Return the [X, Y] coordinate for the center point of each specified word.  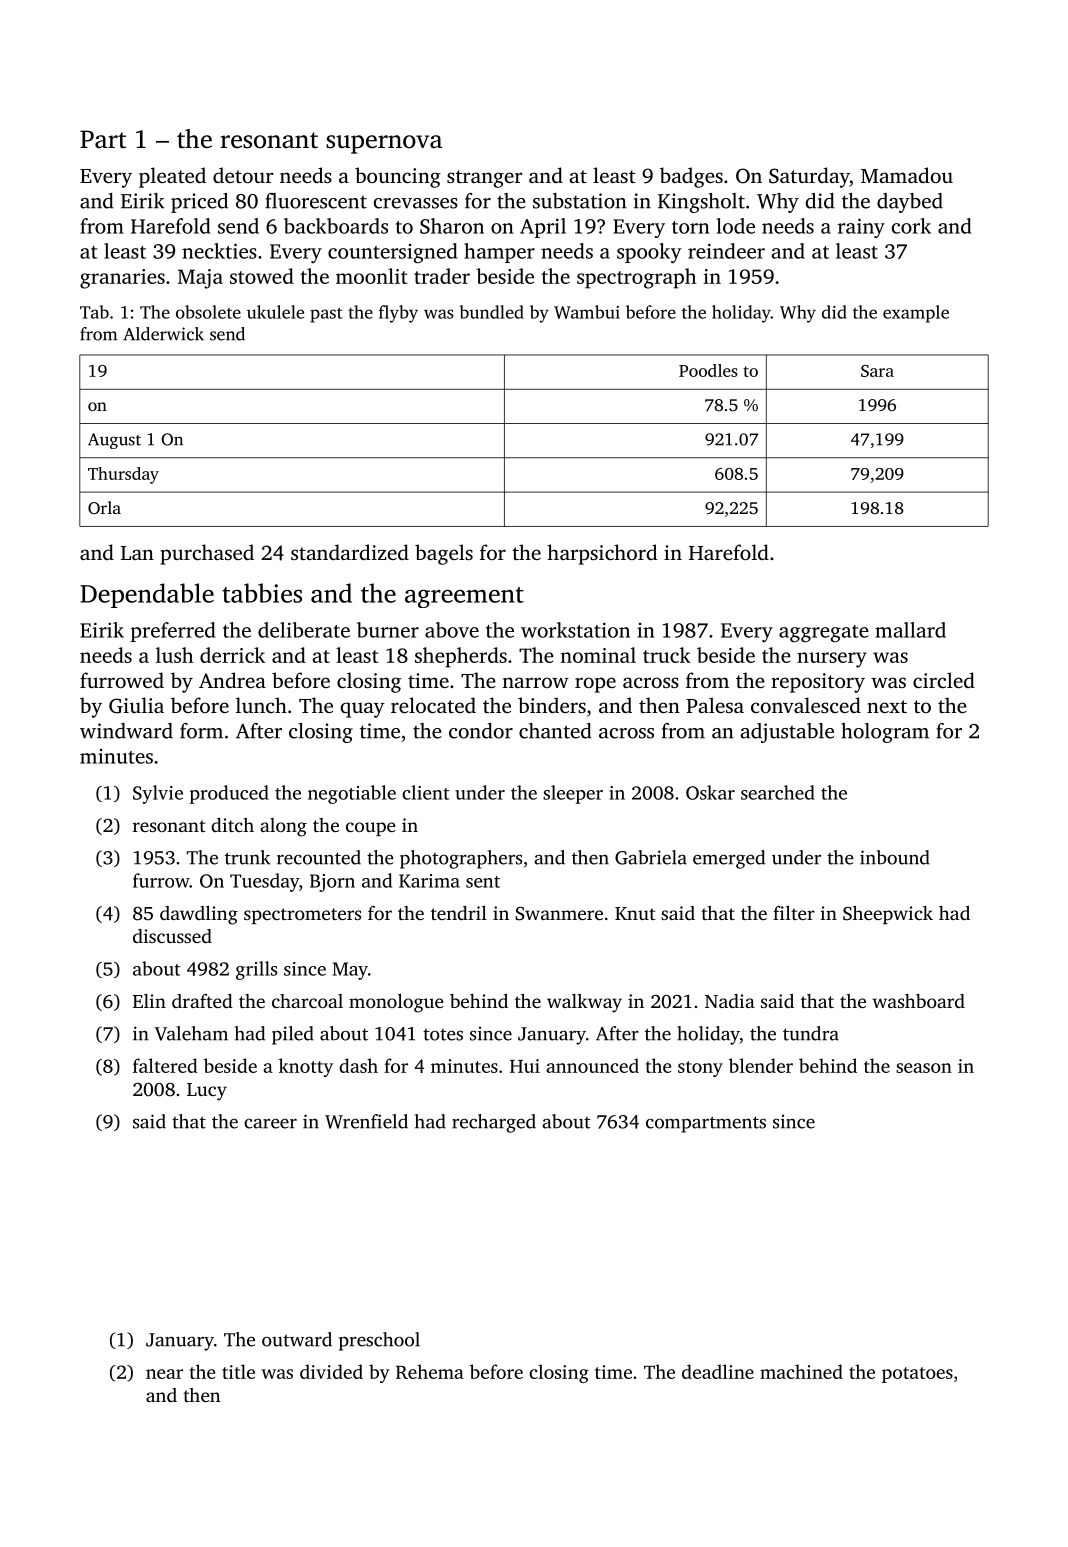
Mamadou [907, 175]
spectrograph [636, 278]
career [270, 1124]
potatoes [917, 1375]
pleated [172, 177]
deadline [718, 1371]
